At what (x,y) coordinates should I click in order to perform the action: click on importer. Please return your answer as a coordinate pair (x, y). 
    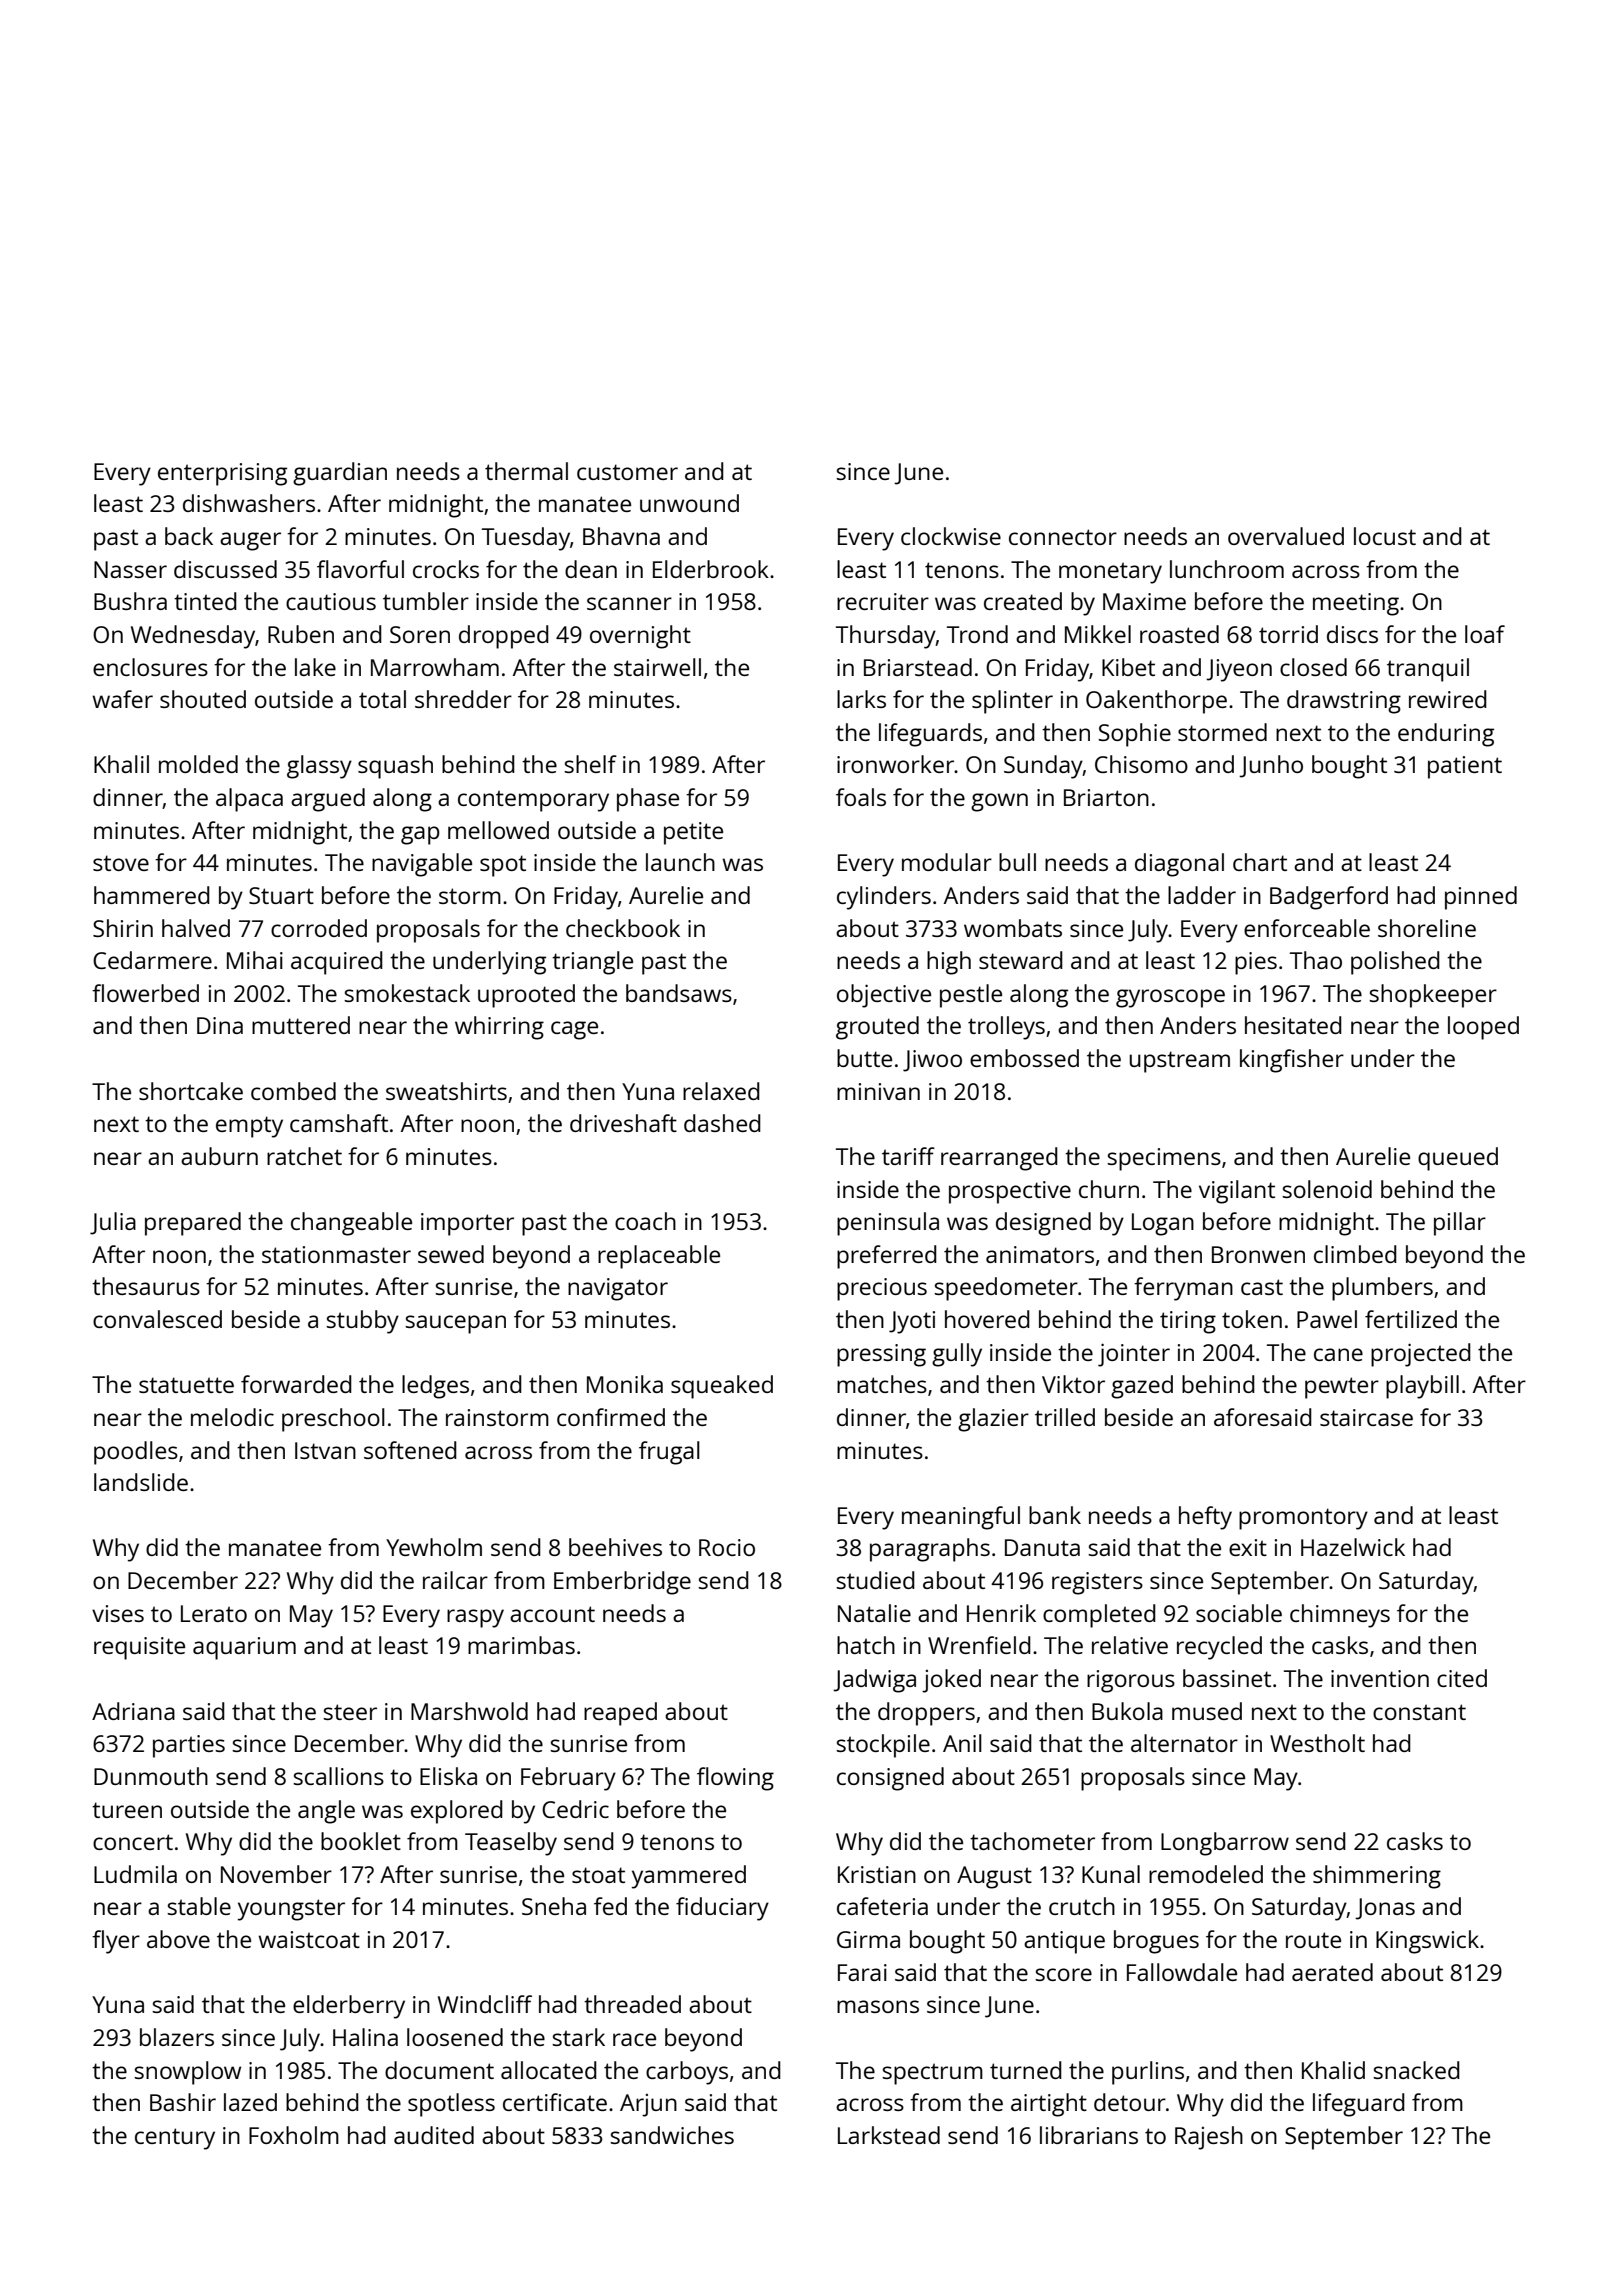
    Looking at the image, I should click on (467, 1224).
